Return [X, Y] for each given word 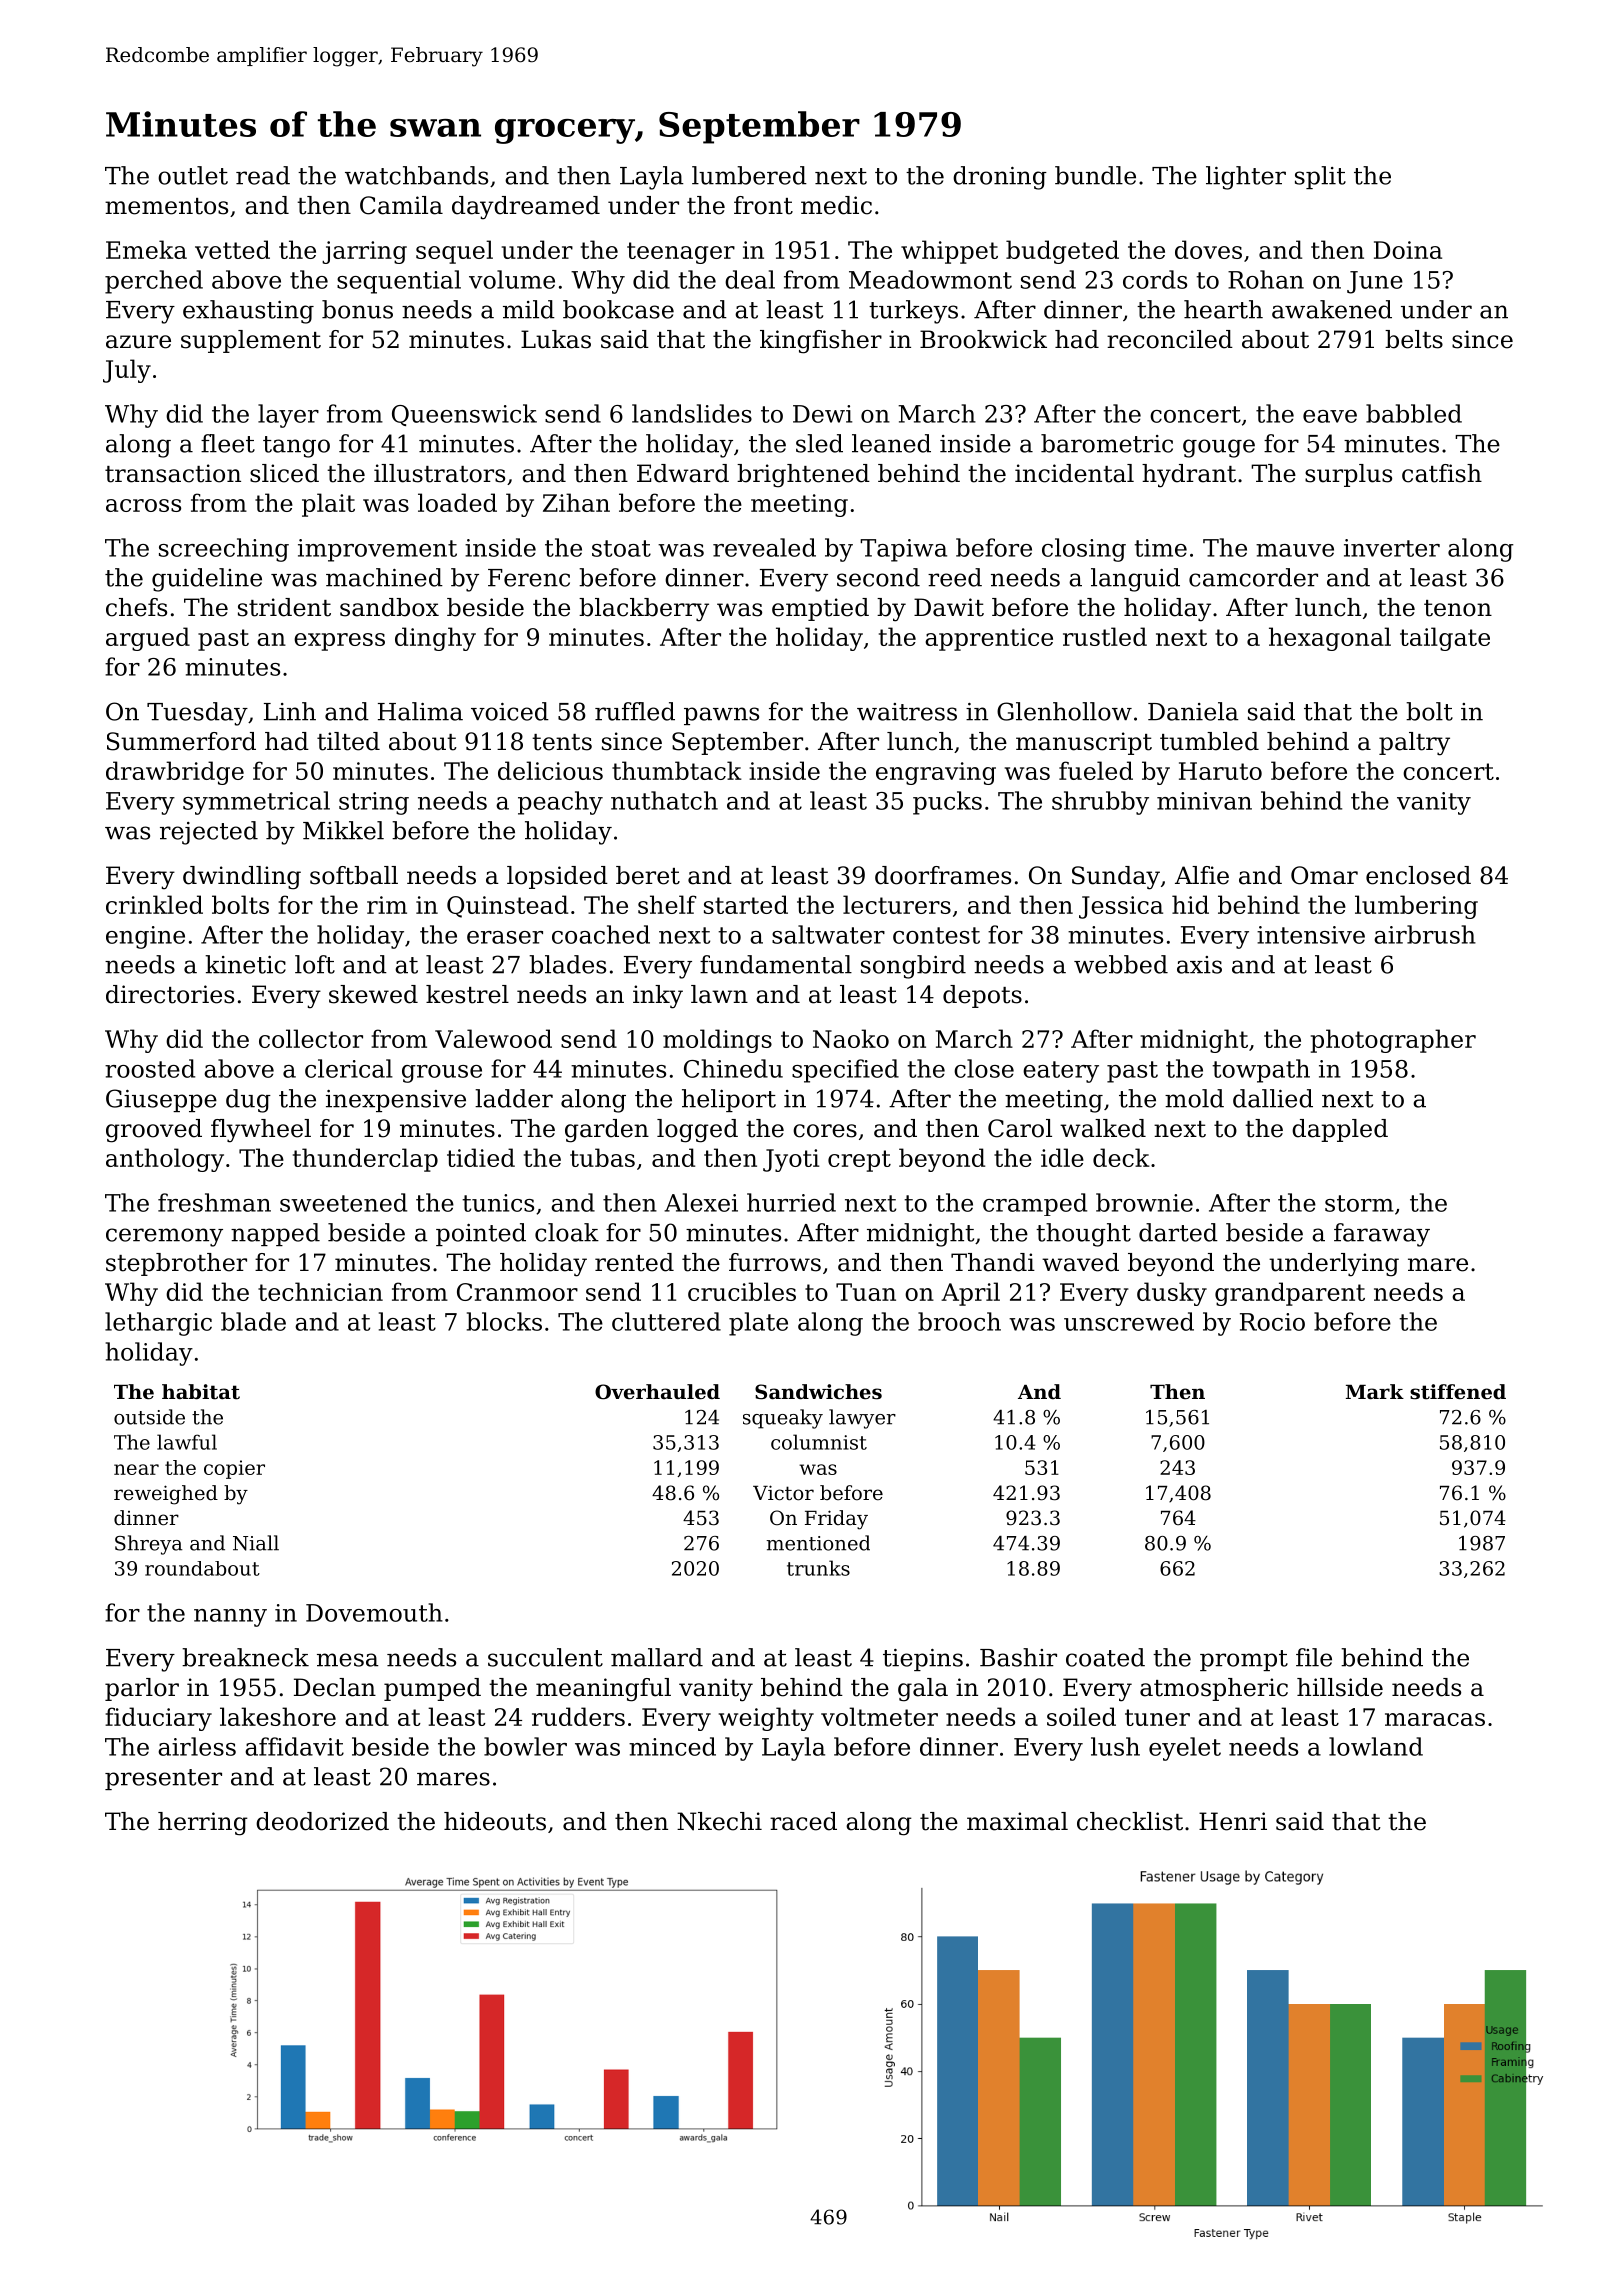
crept [859, 1161]
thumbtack [677, 770]
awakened [1332, 309]
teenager [681, 253]
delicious [550, 770]
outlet [193, 175]
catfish [1442, 473]
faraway [1382, 1235]
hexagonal [1330, 639]
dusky [1172, 1294]
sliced [284, 473]
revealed [764, 547]
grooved [154, 1131]
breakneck [245, 1657]
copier [234, 1469]
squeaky [783, 1419]
